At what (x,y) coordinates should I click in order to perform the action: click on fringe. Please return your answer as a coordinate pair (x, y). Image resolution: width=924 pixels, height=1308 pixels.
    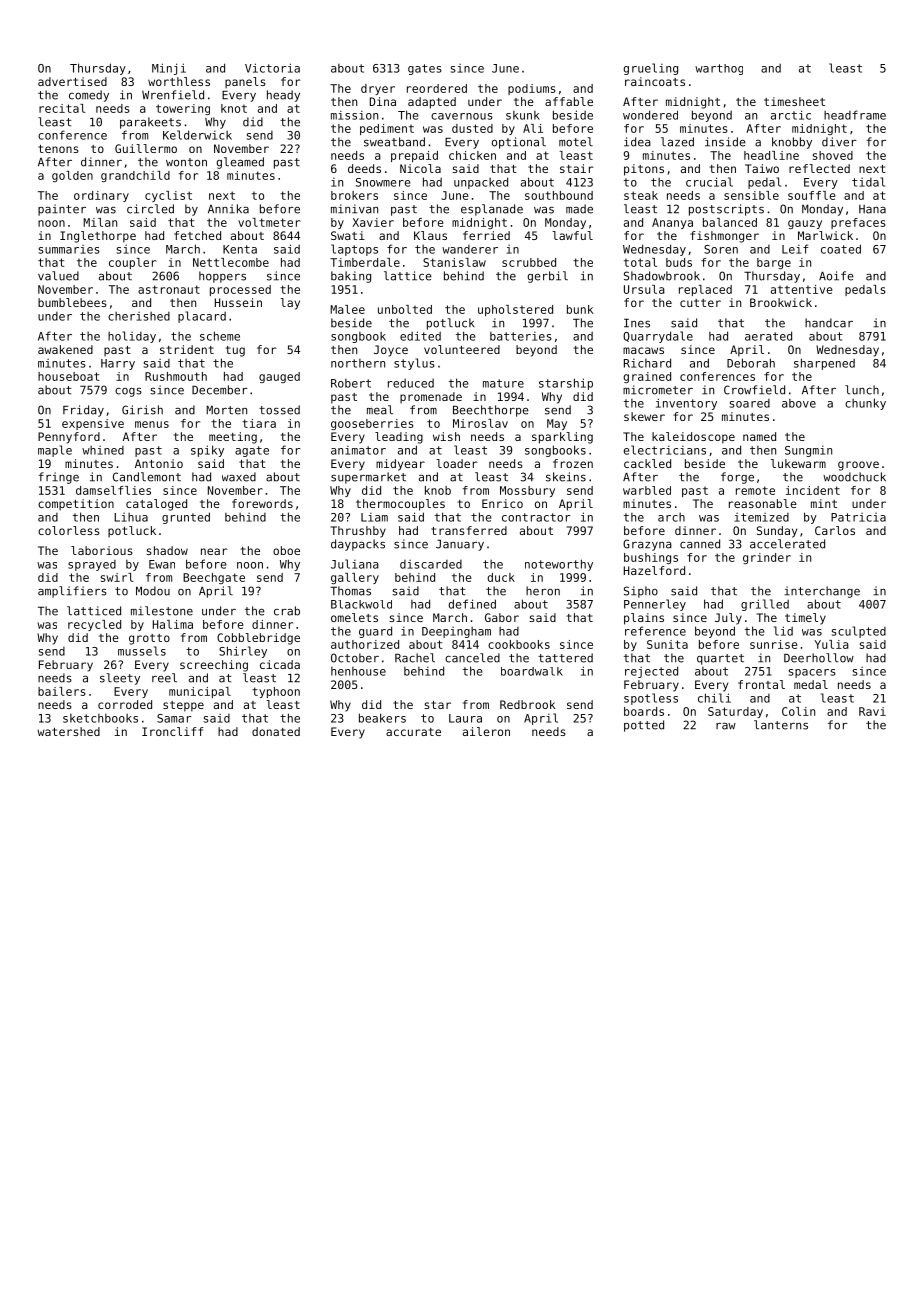
    Looking at the image, I should click on (58, 478).
